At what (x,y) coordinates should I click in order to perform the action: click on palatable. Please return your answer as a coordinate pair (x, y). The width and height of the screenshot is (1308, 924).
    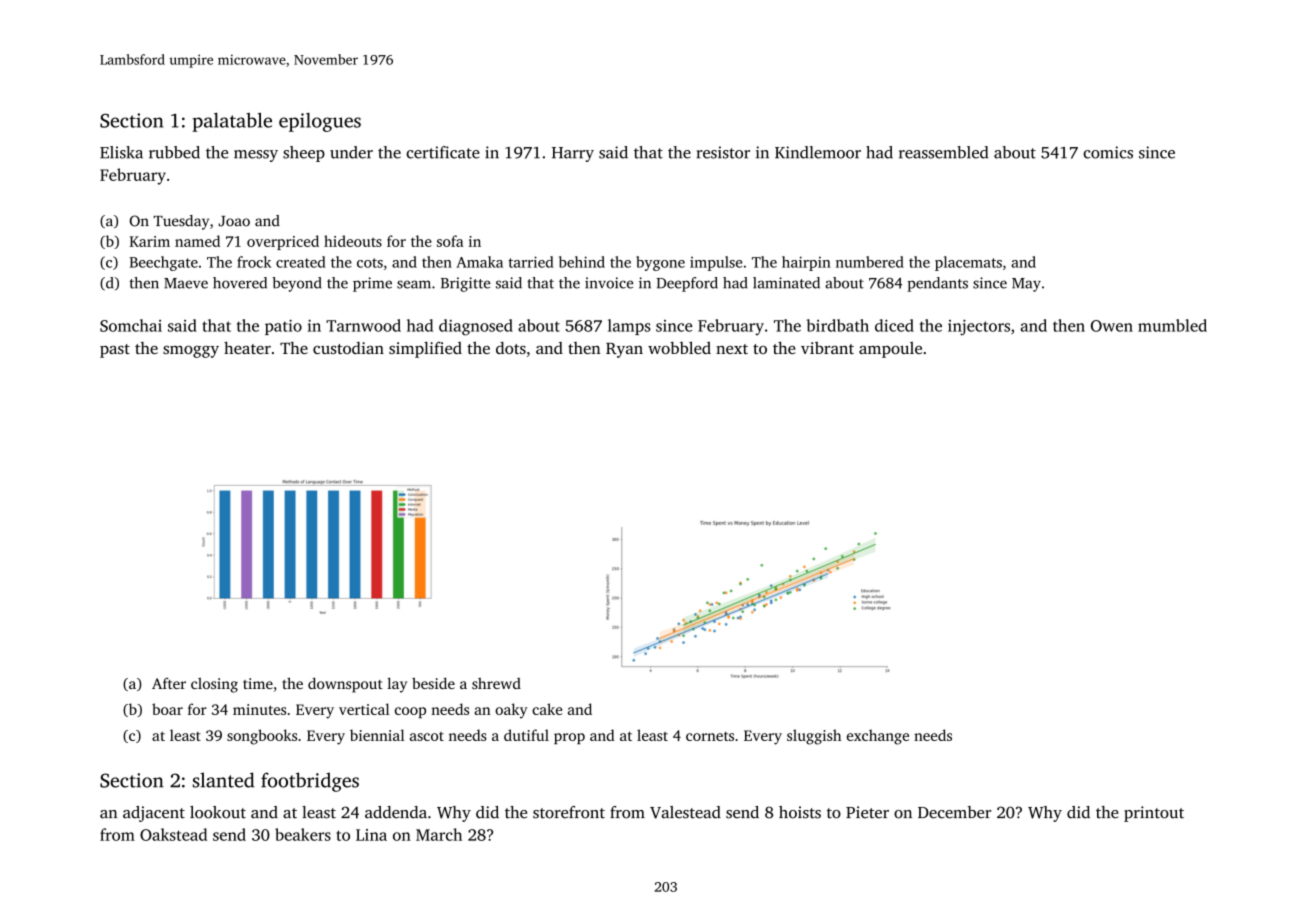
    Looking at the image, I should click on (232, 122).
